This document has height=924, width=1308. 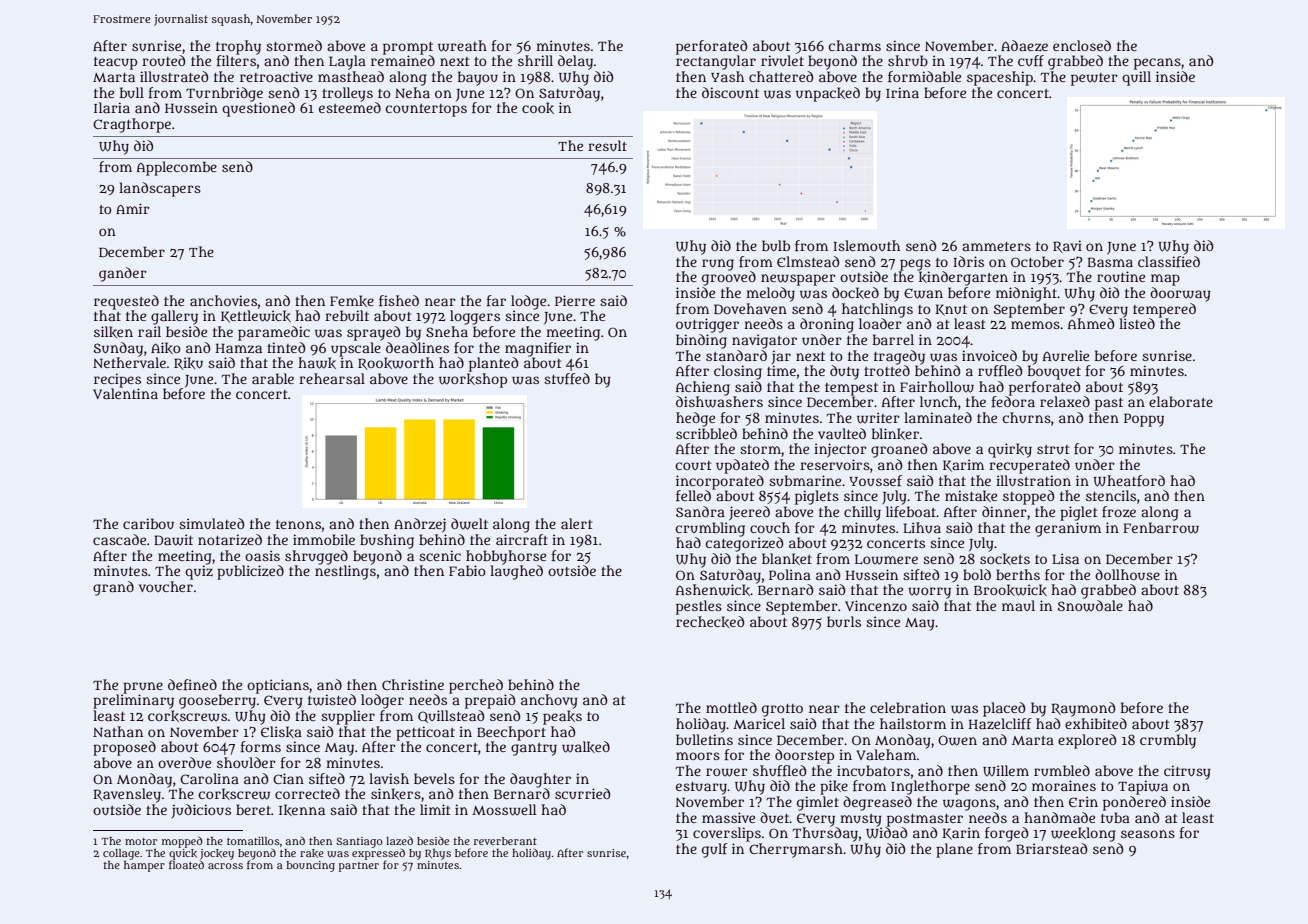 I want to click on gallery, so click(x=174, y=317).
